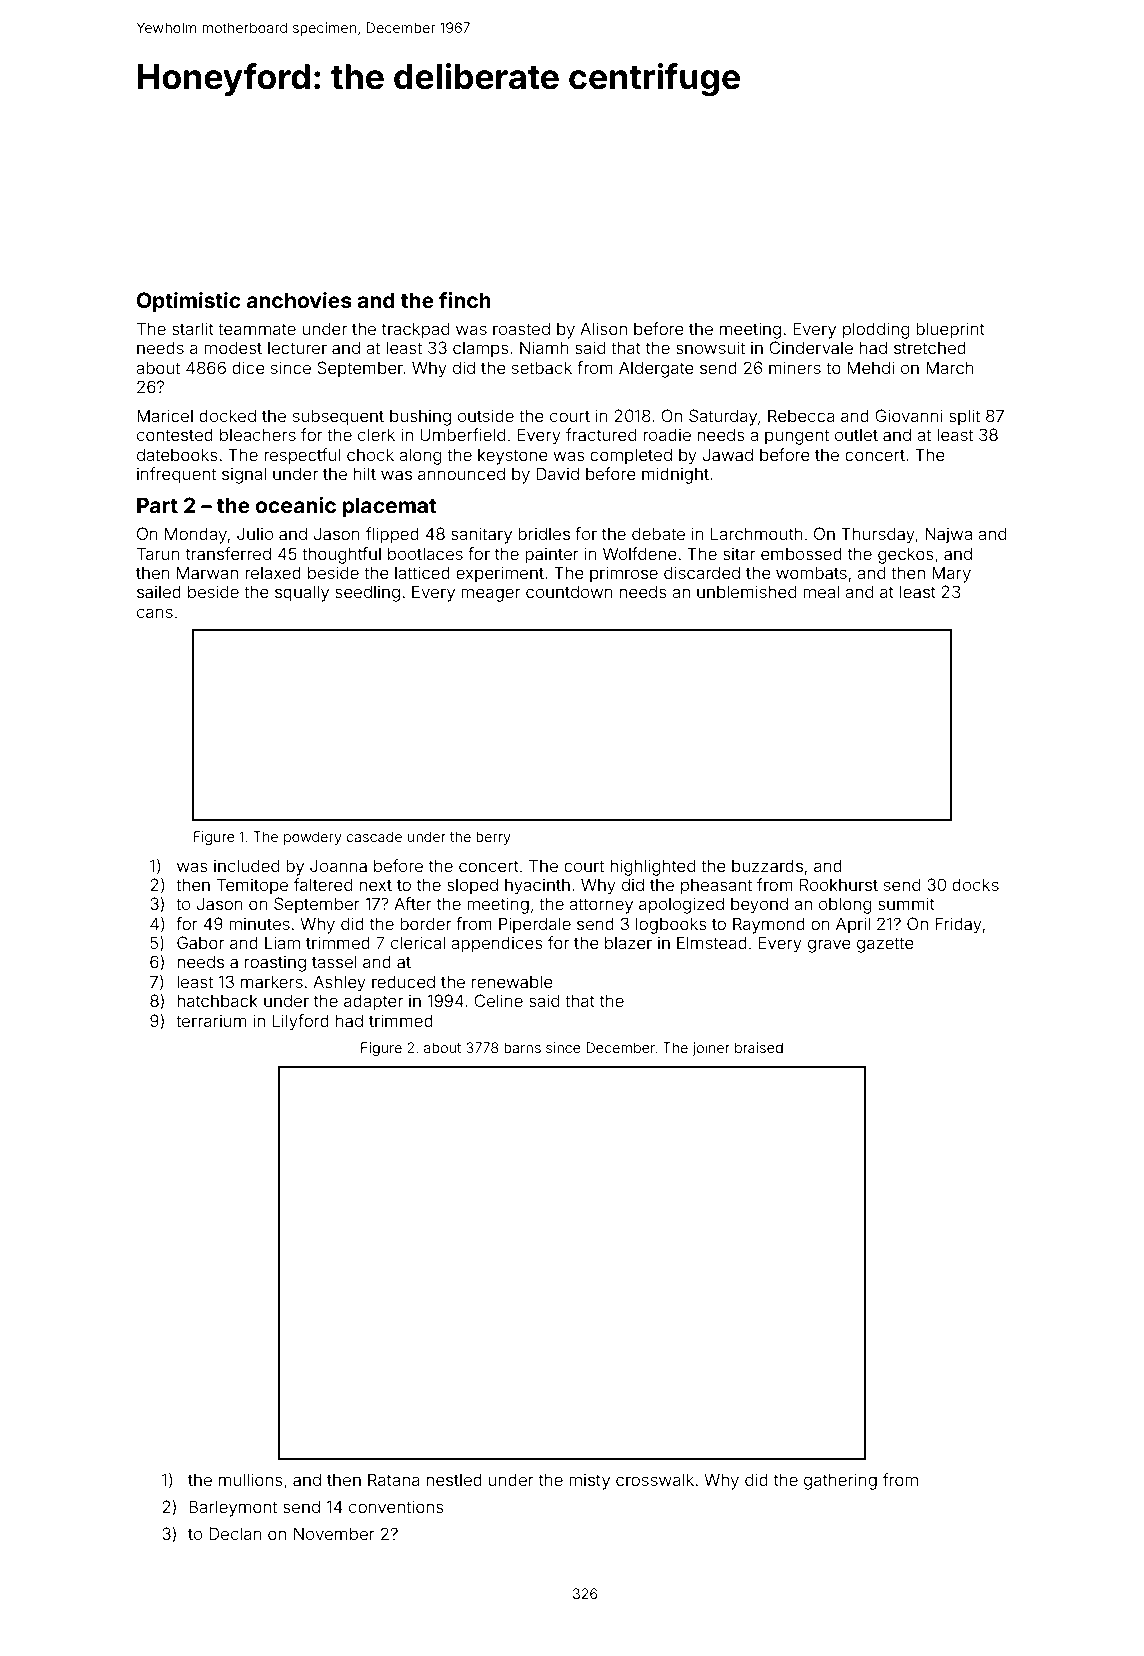 The width and height of the document is (1144, 1656). What do you see at coordinates (155, 613) in the document?
I see `cans` at bounding box center [155, 613].
